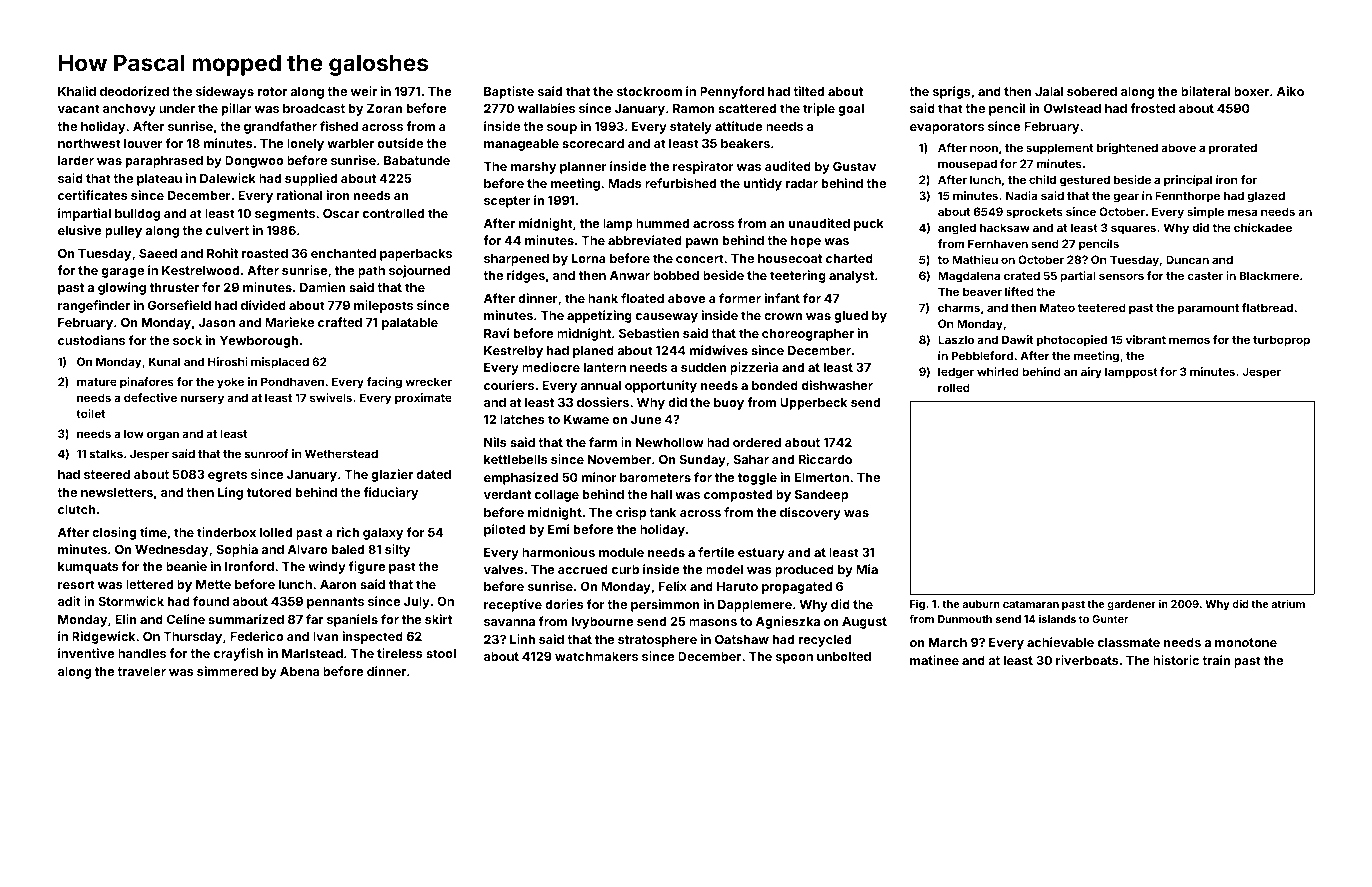 This image has width=1372, height=887. What do you see at coordinates (338, 584) in the image?
I see `Aaron` at bounding box center [338, 584].
